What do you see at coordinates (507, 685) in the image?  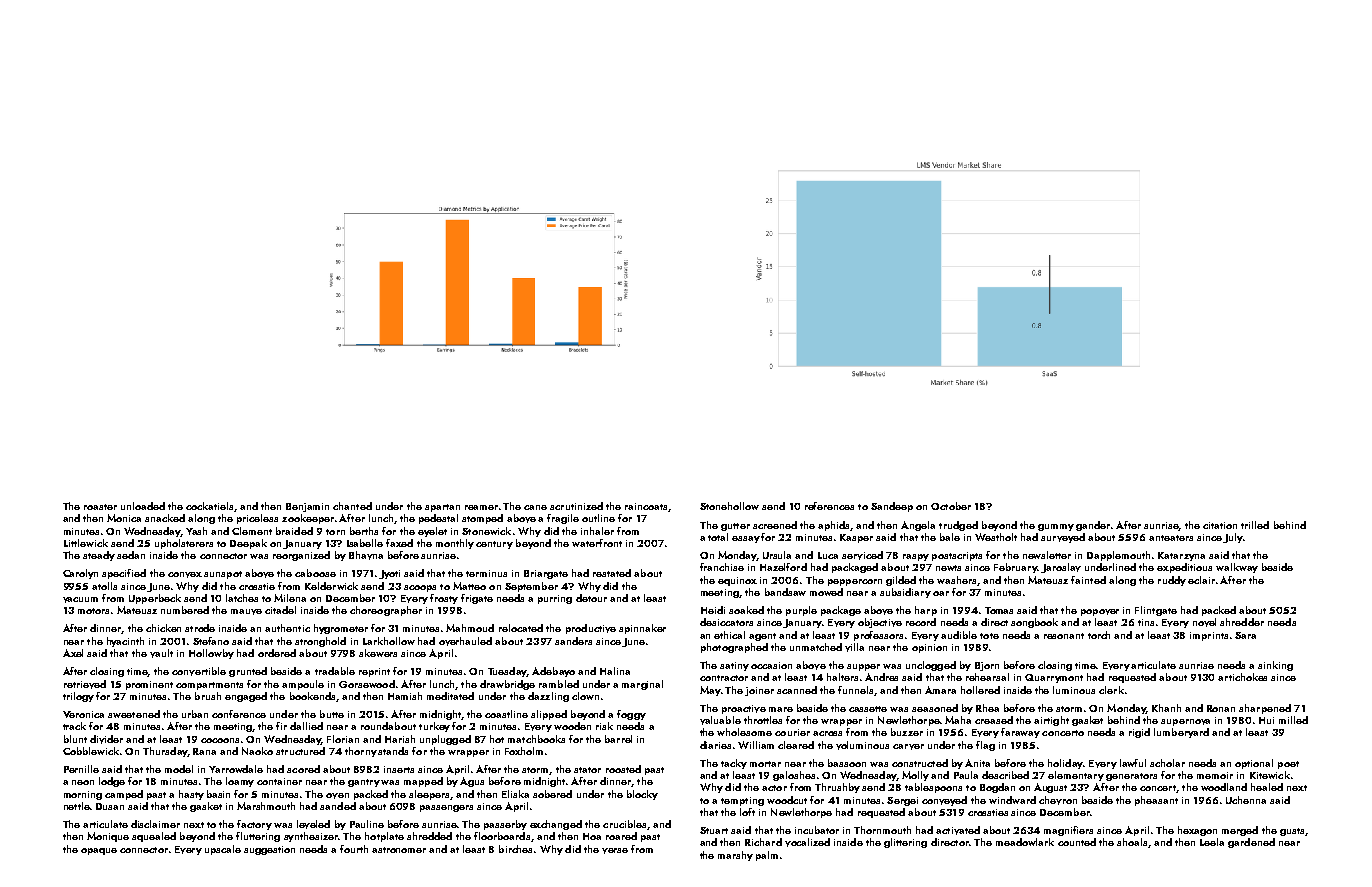 I see `drawbridge` at bounding box center [507, 685].
